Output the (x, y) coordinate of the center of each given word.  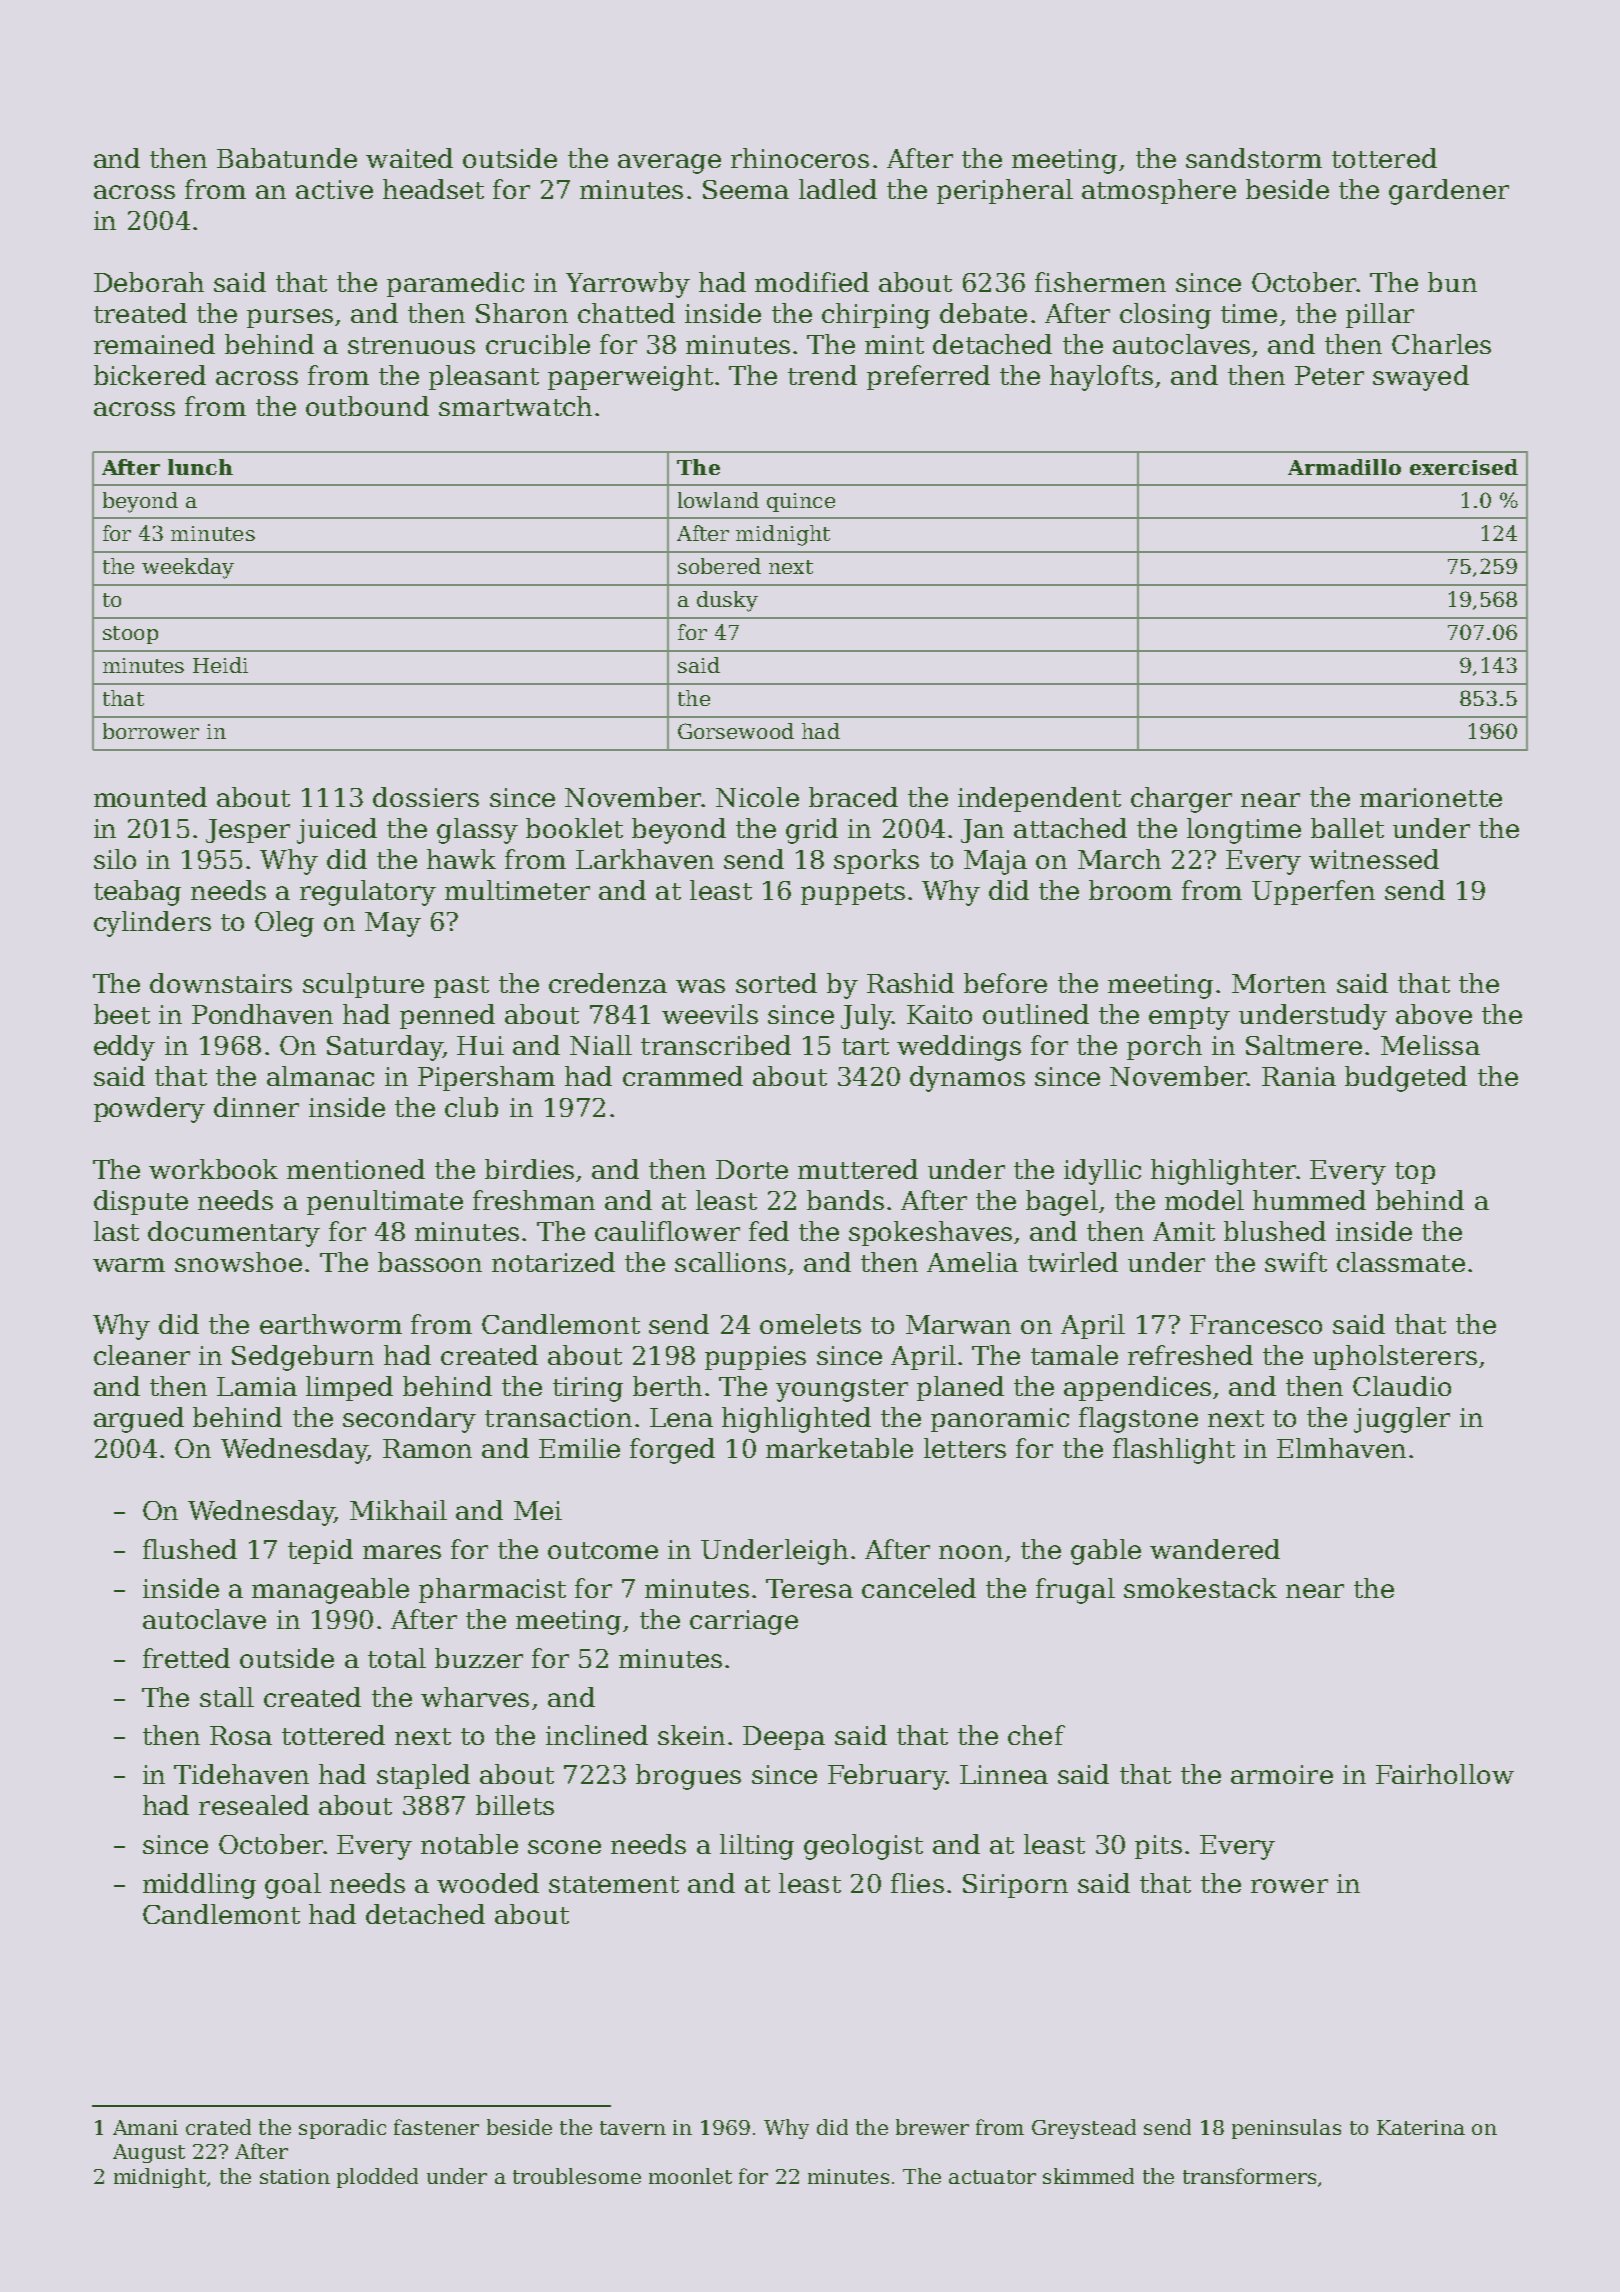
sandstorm (1254, 158)
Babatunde (287, 158)
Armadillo (1344, 467)
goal (293, 1886)
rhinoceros (800, 158)
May (393, 924)
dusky (727, 601)
